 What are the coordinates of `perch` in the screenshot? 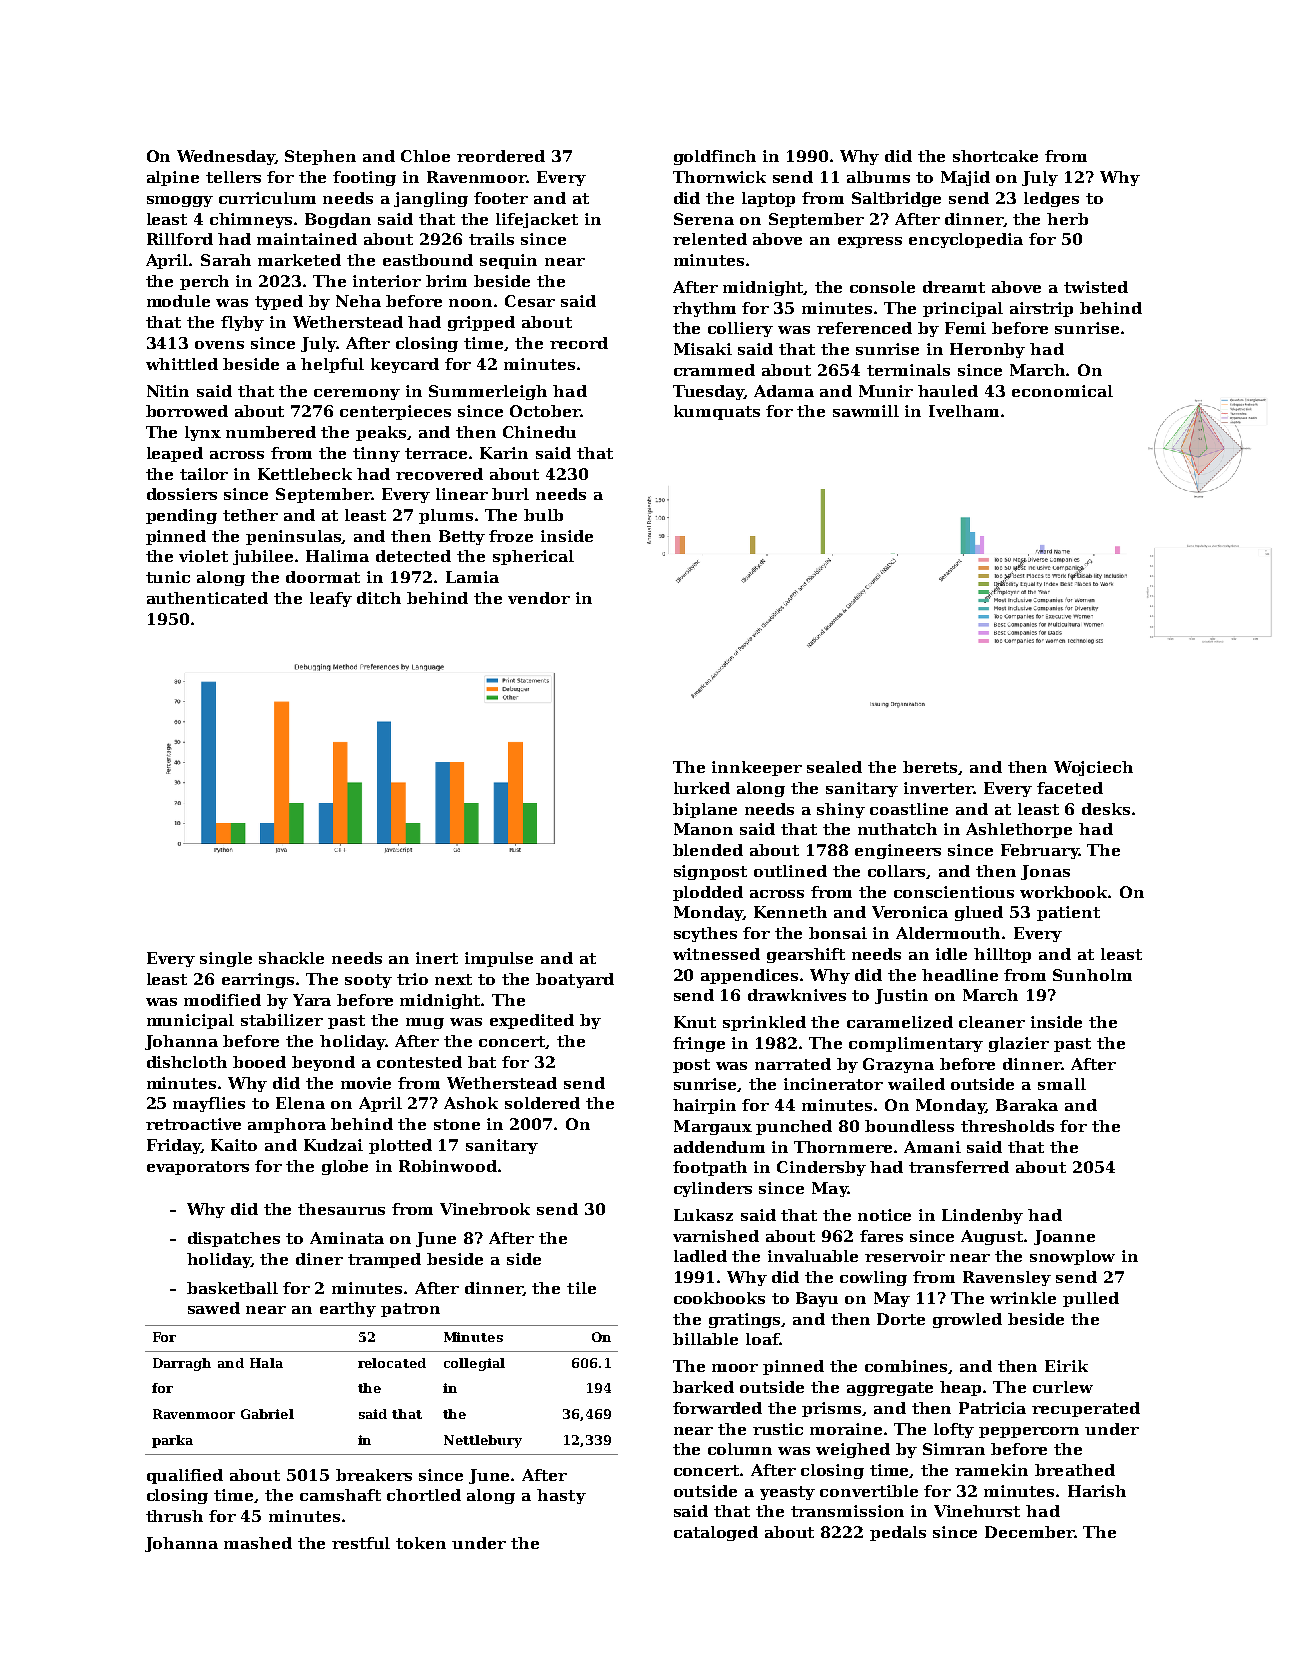 It's located at (204, 282).
